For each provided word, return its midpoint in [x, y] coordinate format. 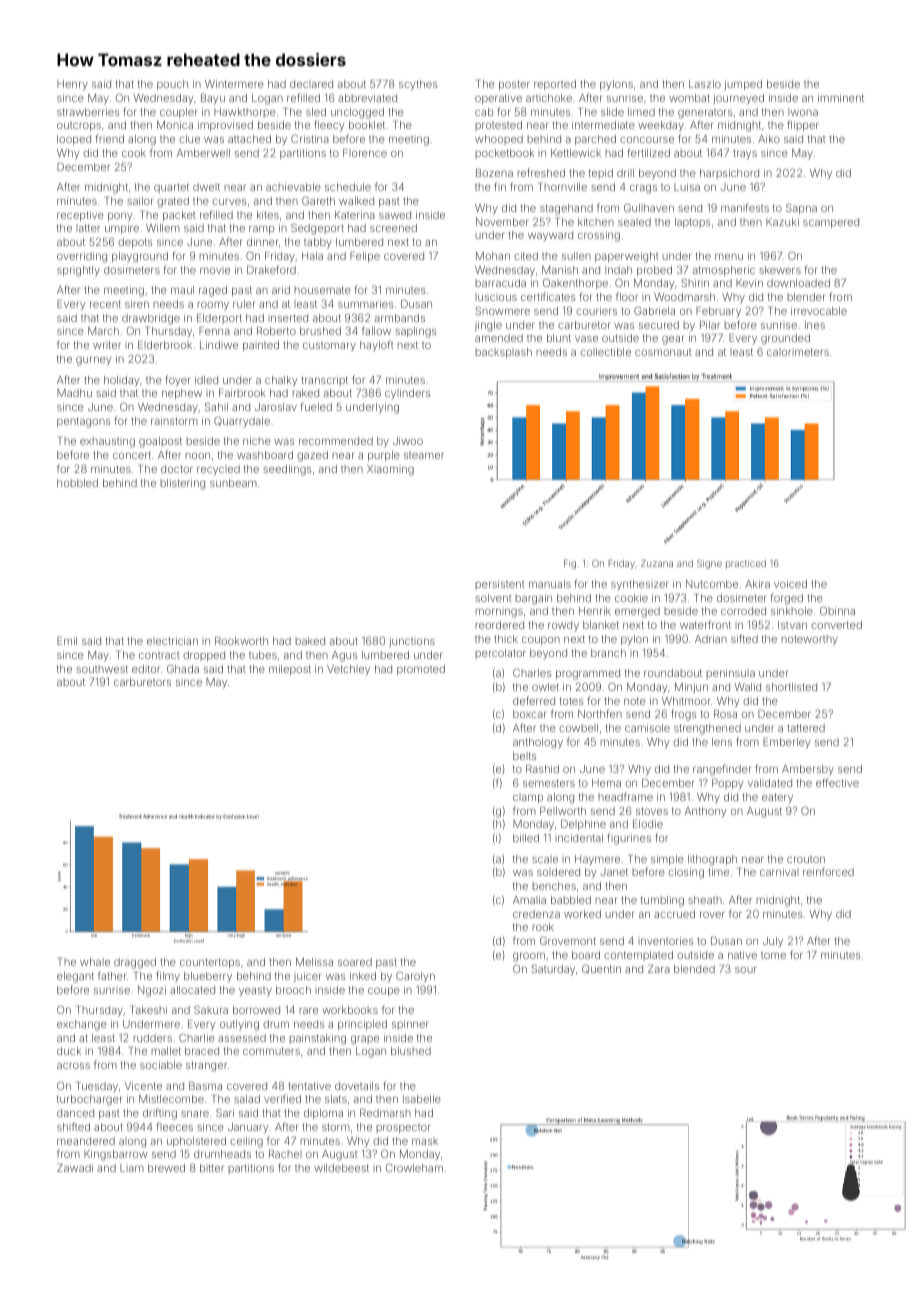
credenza [536, 914]
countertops [210, 963]
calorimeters [798, 352]
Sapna [801, 208]
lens [722, 742]
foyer [177, 381]
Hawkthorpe [245, 113]
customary [329, 347]
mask [425, 1141]
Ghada [183, 668]
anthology [538, 743]
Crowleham [414, 1167]
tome [773, 955]
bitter [212, 1168]
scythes [418, 85]
